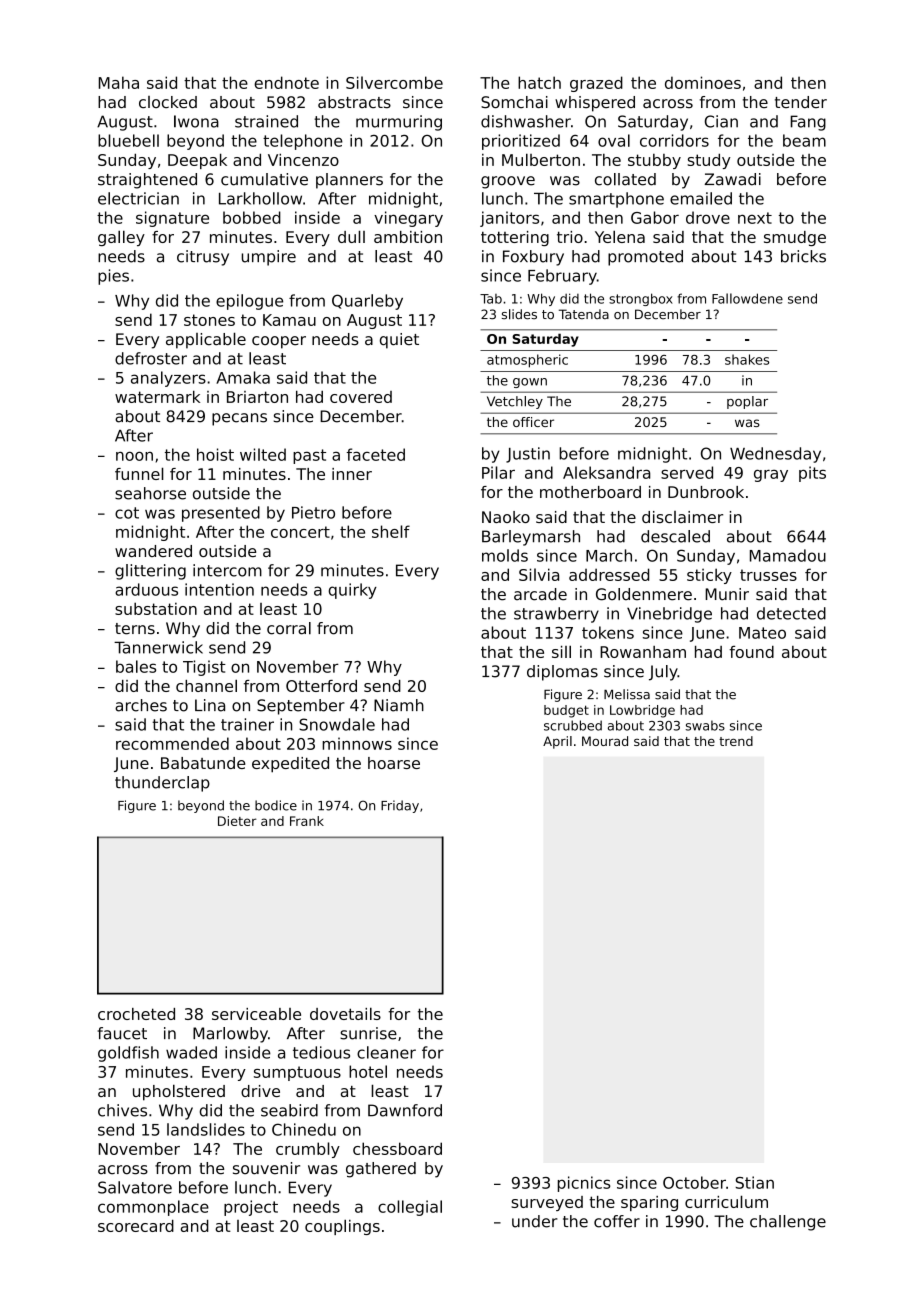 Image resolution: width=924 pixels, height=1308 pixels. What do you see at coordinates (617, 1221) in the document?
I see `coffer` at bounding box center [617, 1221].
